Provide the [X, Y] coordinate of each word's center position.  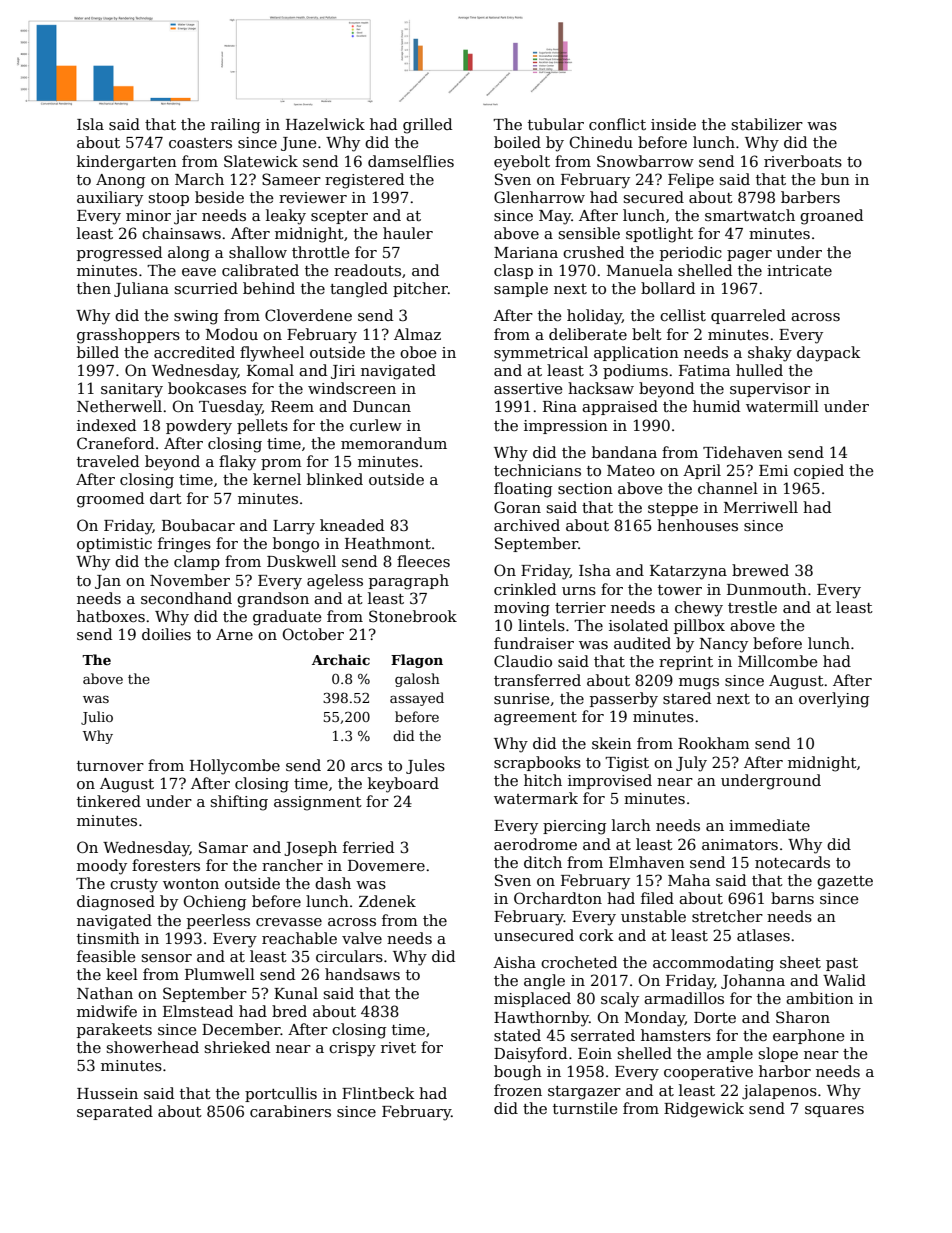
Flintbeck [378, 1093]
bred [289, 1011]
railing [235, 126]
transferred [537, 680]
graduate [287, 618]
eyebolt [522, 163]
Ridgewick [704, 1110]
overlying [834, 700]
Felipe [691, 180]
